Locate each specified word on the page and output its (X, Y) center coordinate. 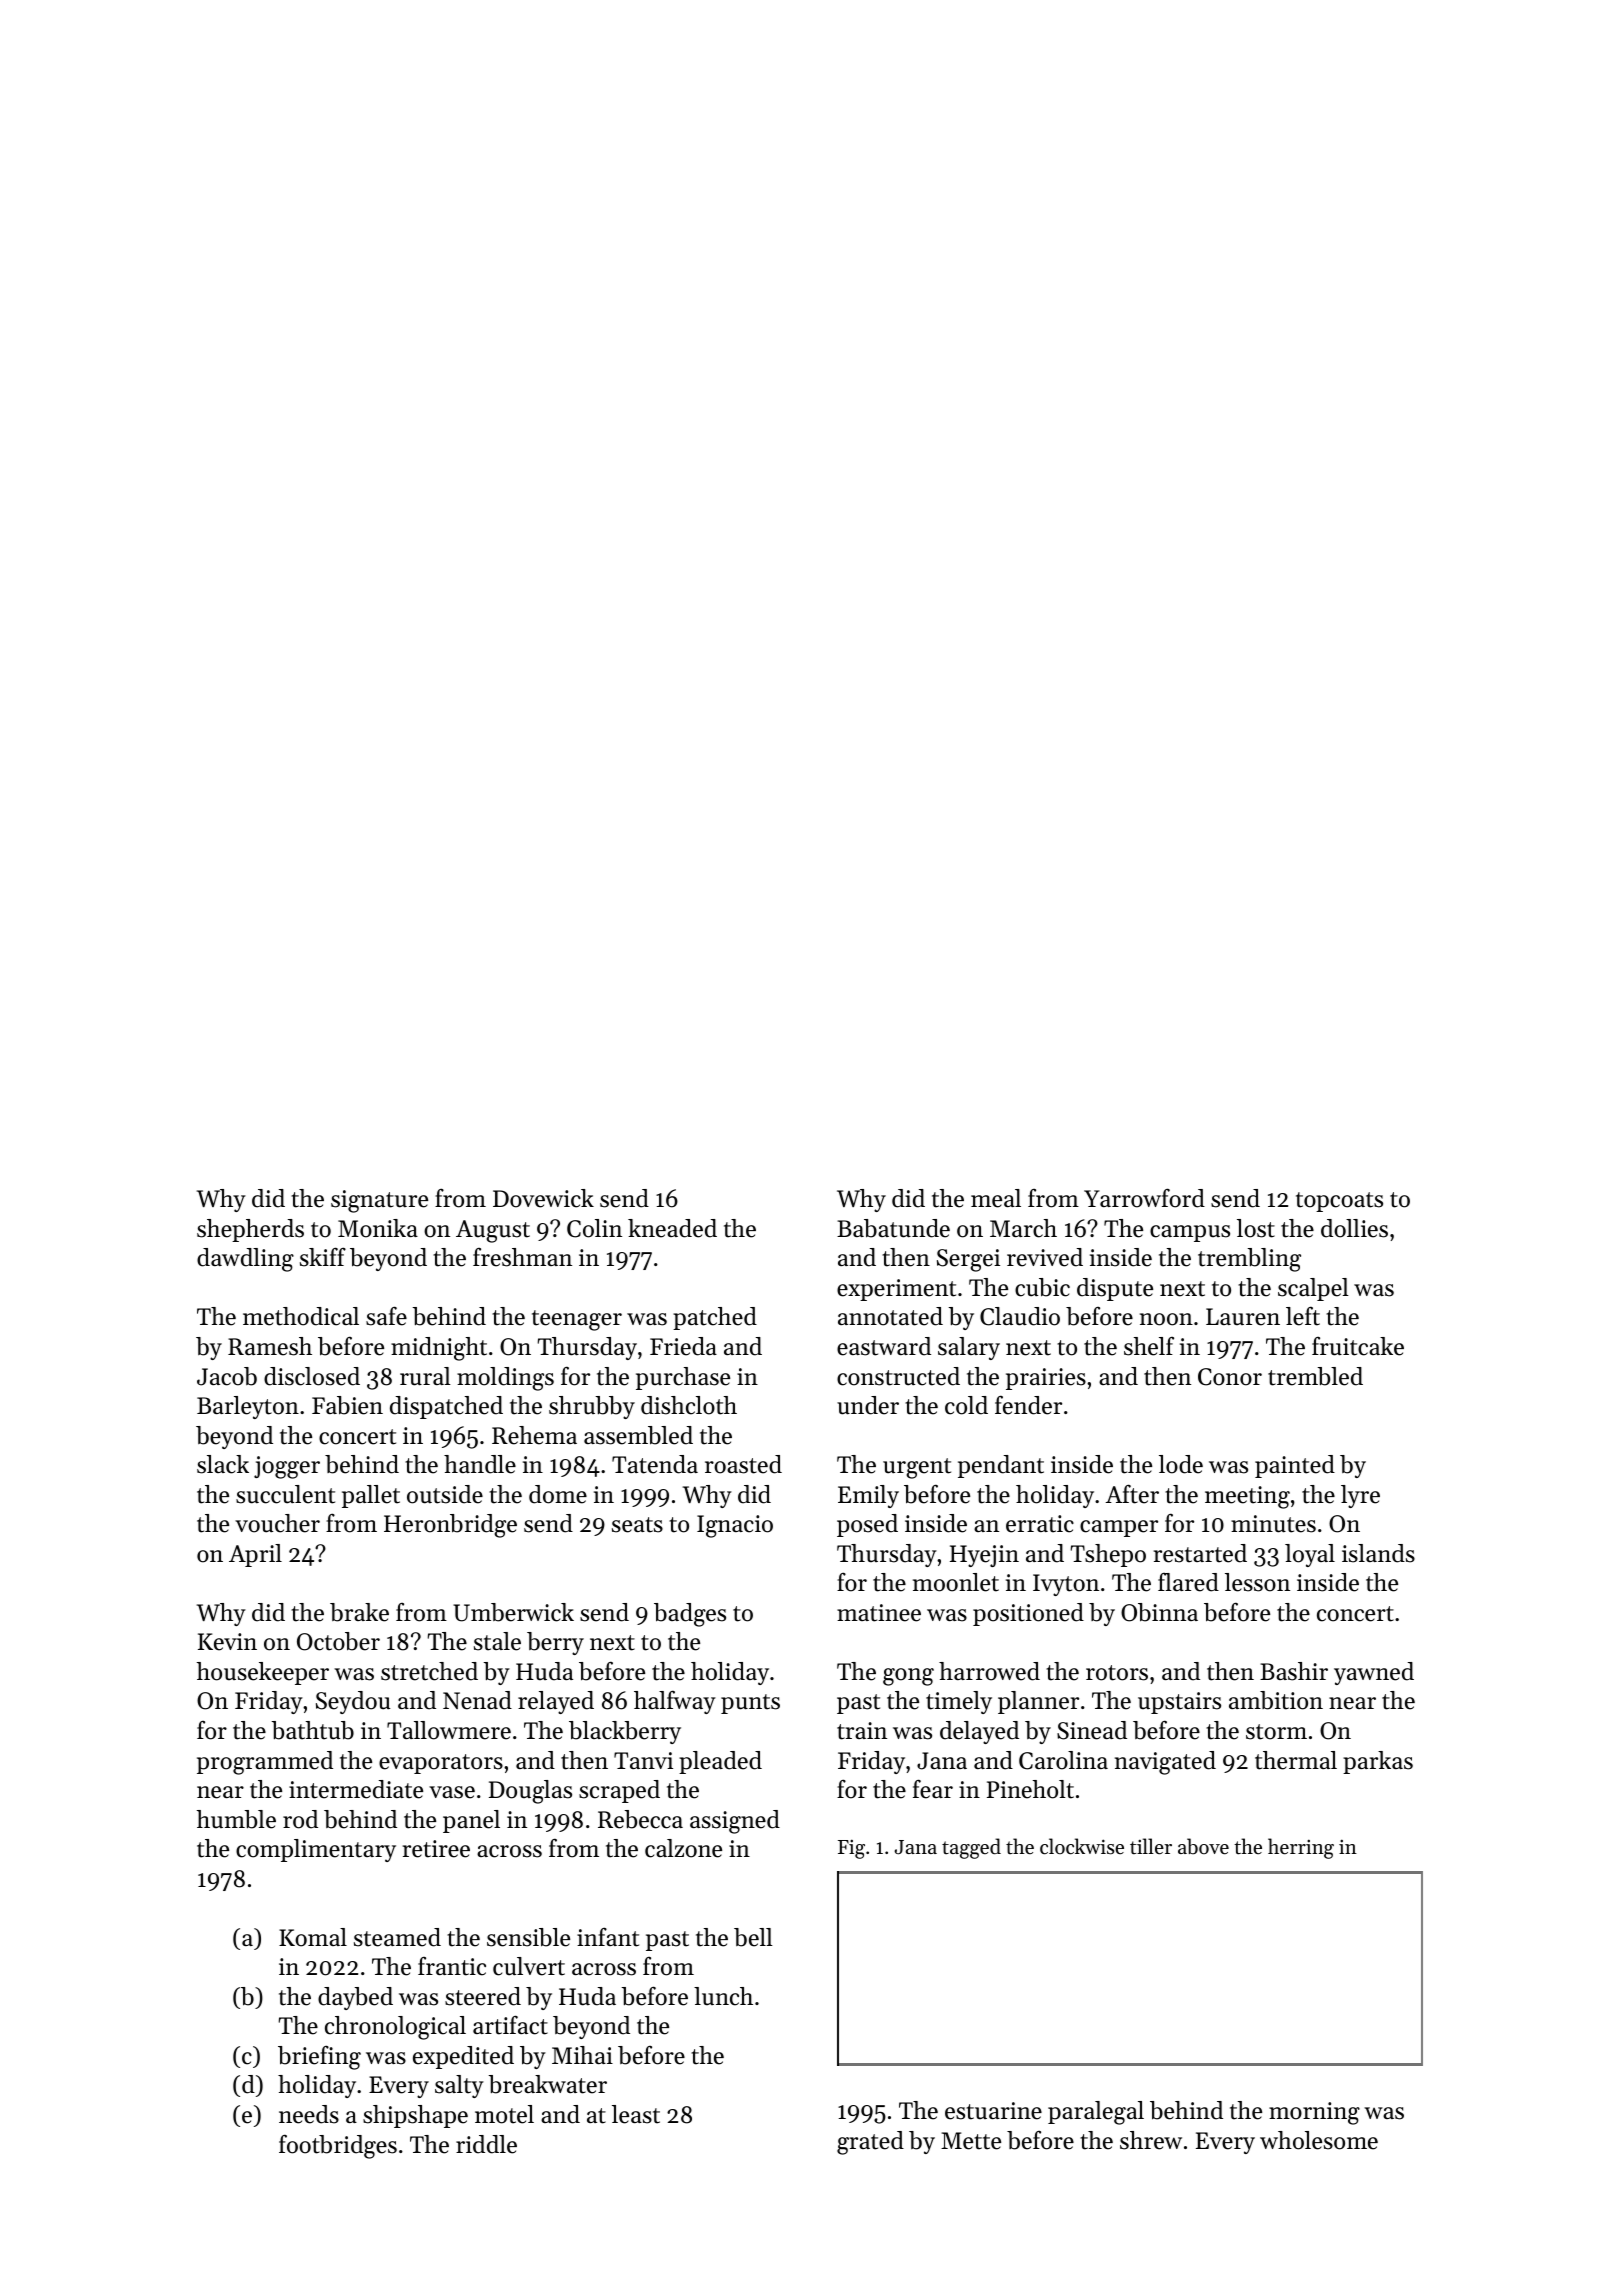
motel (504, 2114)
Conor (1230, 1377)
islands (1378, 1553)
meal (996, 1198)
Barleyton (248, 1407)
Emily (868, 1496)
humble (236, 1819)
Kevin (227, 1642)
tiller (1151, 1846)
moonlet (956, 1582)
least (636, 2114)
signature (379, 1201)
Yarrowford (1144, 1198)
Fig (851, 1849)
